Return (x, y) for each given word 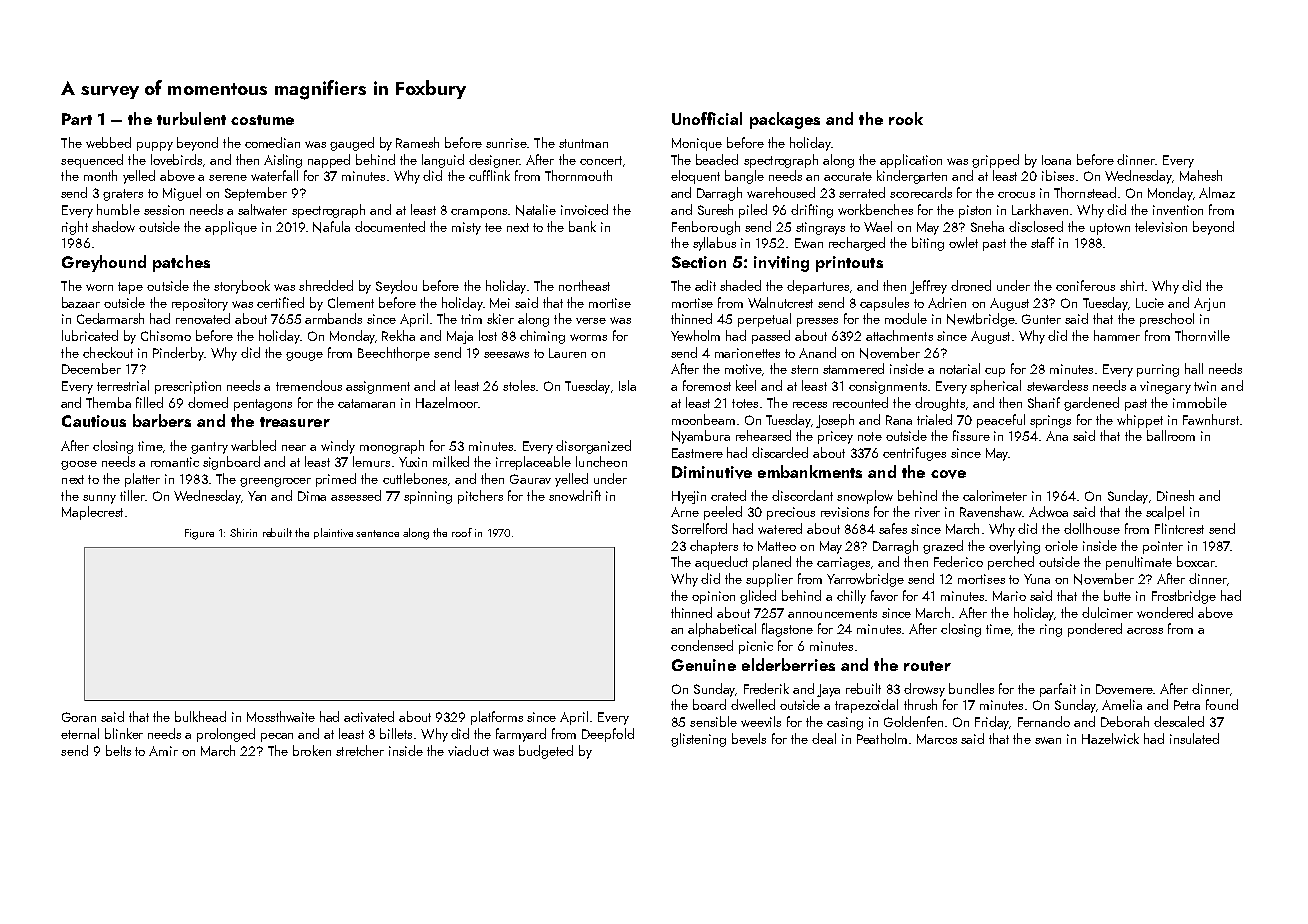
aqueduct (721, 563)
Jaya (828, 690)
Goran (79, 717)
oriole (1061, 545)
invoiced (584, 209)
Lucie (1150, 303)
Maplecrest (92, 513)
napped (329, 161)
